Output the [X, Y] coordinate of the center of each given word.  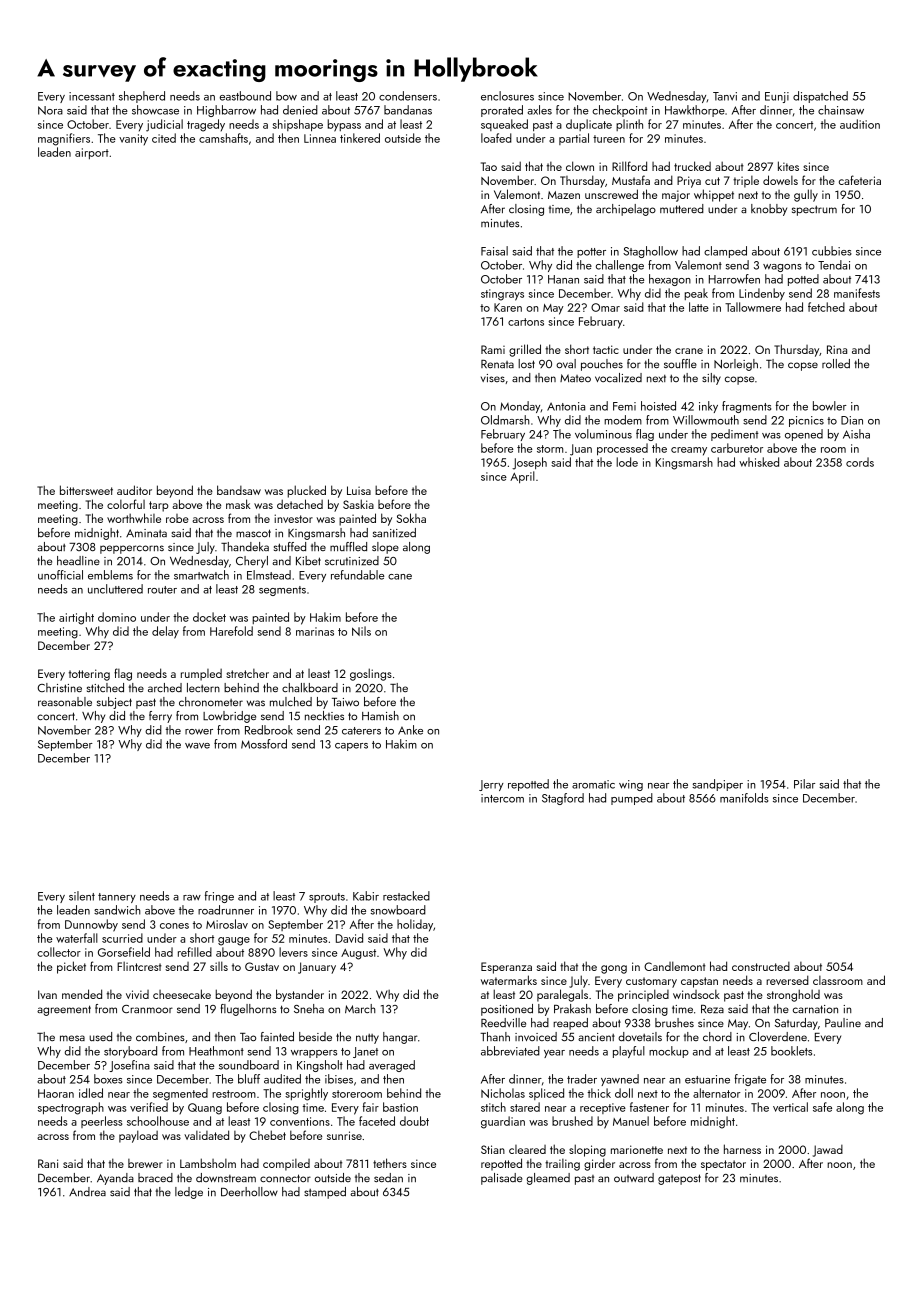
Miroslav [227, 924]
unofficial [60, 575]
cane [400, 577]
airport [92, 153]
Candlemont [675, 966]
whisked [759, 462]
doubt [414, 1121]
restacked [406, 896]
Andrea [87, 1191]
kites [788, 166]
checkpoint [620, 111]
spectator [723, 1165]
